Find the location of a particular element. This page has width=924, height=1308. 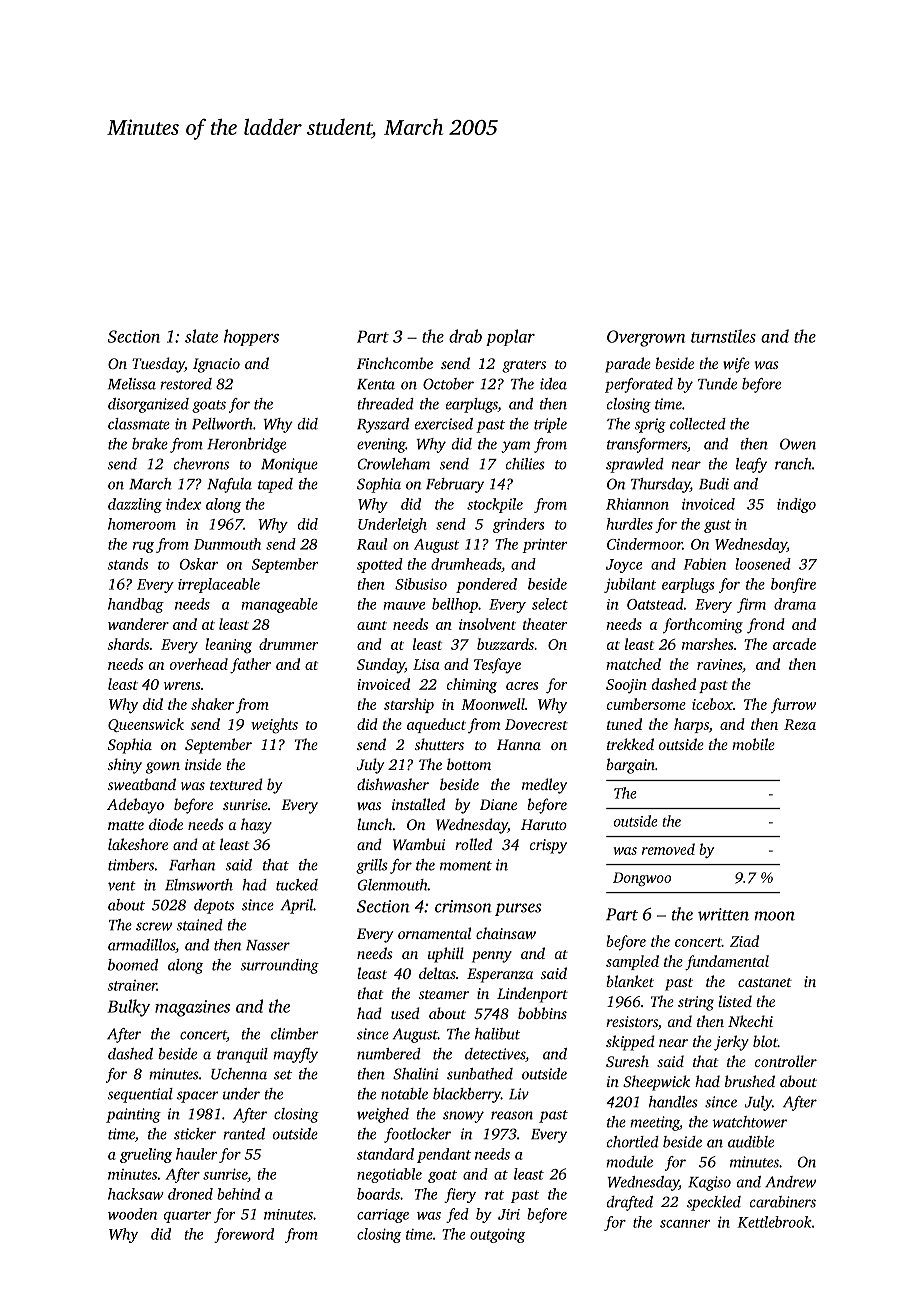

ornamental is located at coordinates (434, 933).
